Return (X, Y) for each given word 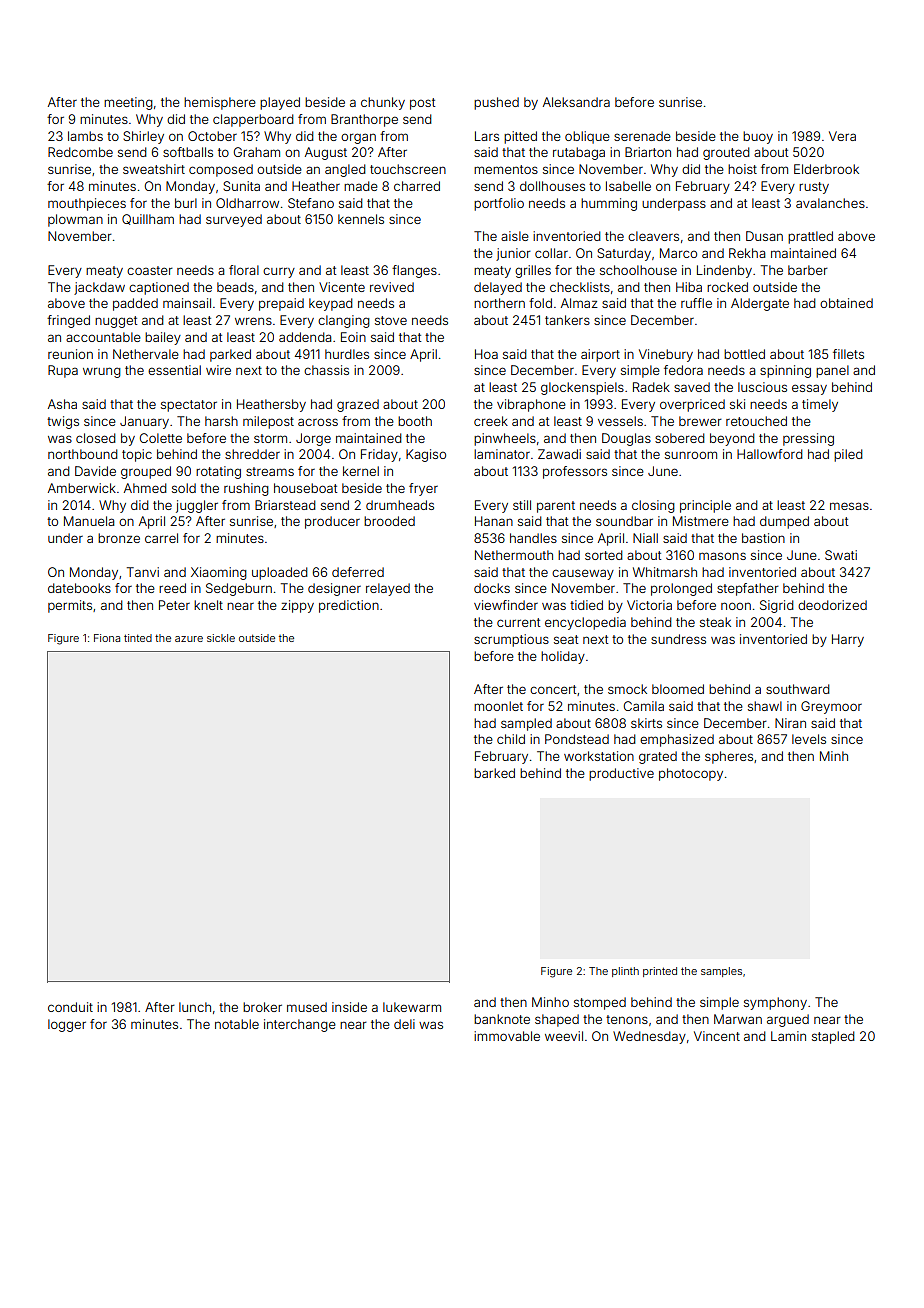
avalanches (830, 203)
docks (492, 588)
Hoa (486, 354)
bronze (119, 538)
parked (230, 355)
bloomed (678, 689)
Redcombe (80, 152)
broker (262, 1007)
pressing (808, 439)
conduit (70, 1007)
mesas (849, 506)
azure (189, 639)
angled (345, 170)
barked (494, 773)
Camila (644, 706)
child (511, 739)
